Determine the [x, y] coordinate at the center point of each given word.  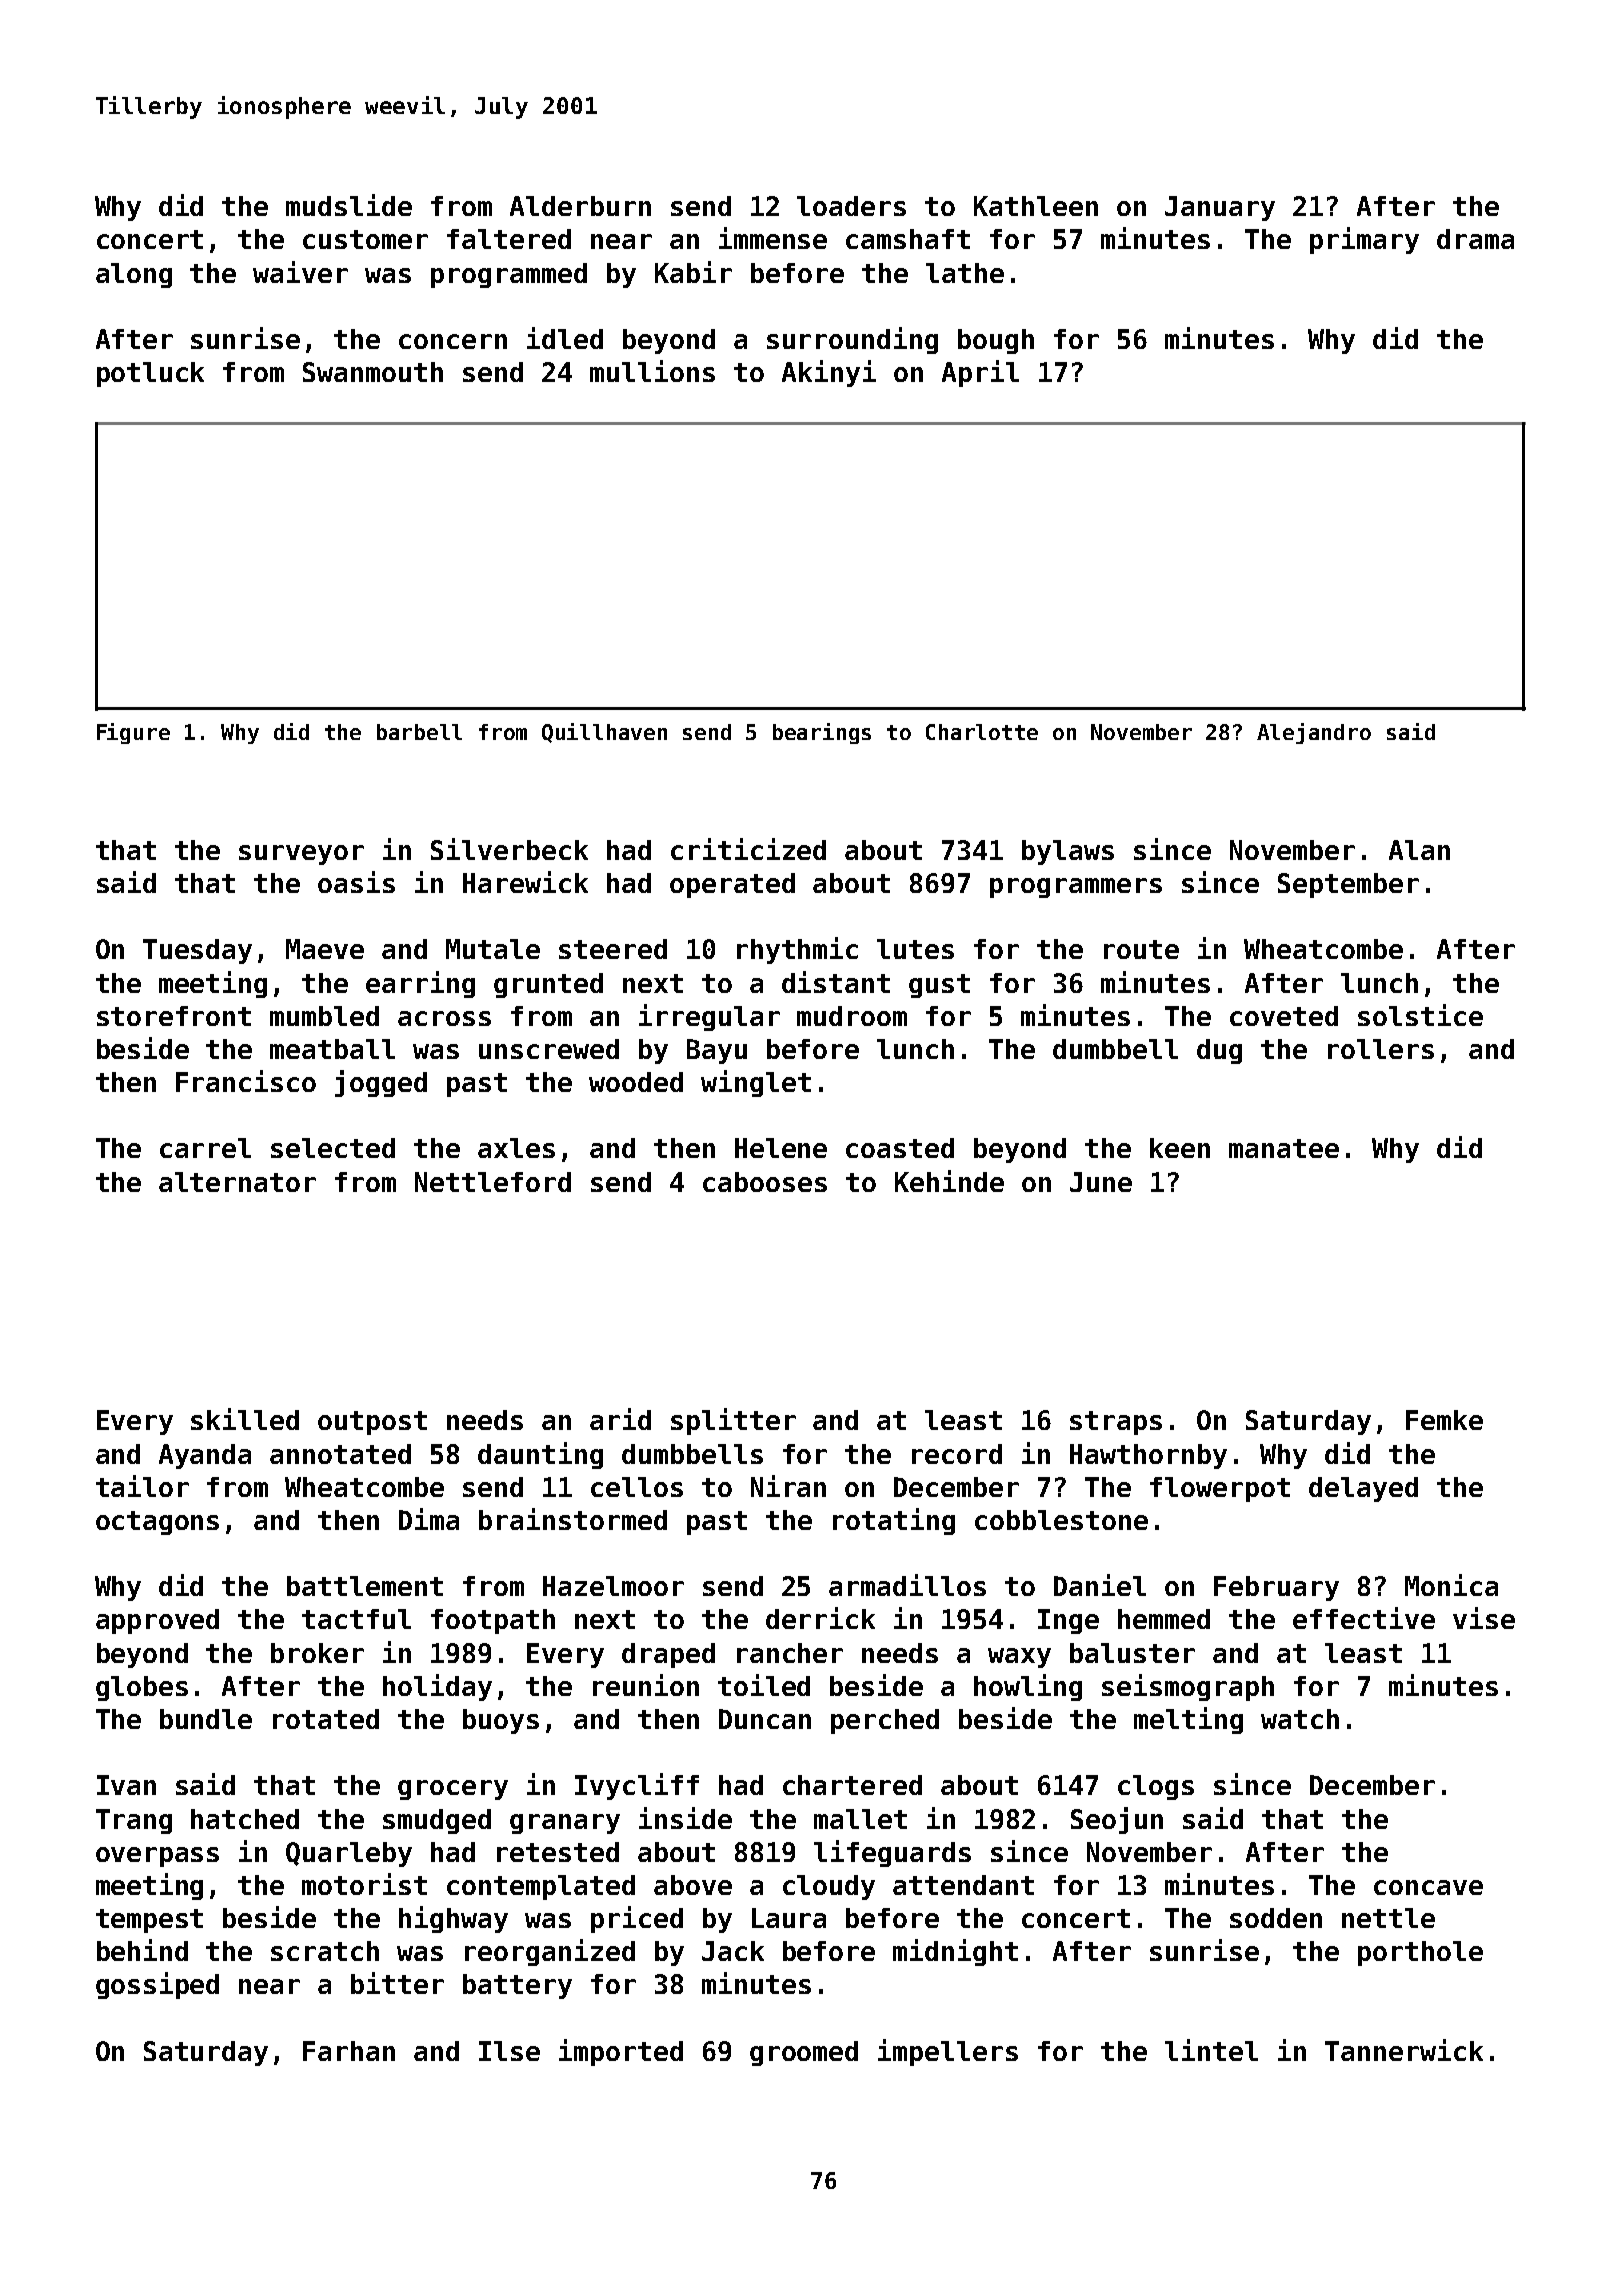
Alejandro [1314, 733]
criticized [748, 849]
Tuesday [197, 951]
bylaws [1068, 852]
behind [142, 1950]
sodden [1276, 1918]
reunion [646, 1685]
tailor [142, 1486]
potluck [150, 374]
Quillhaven [604, 733]
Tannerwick [1404, 2050]
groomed [804, 2053]
